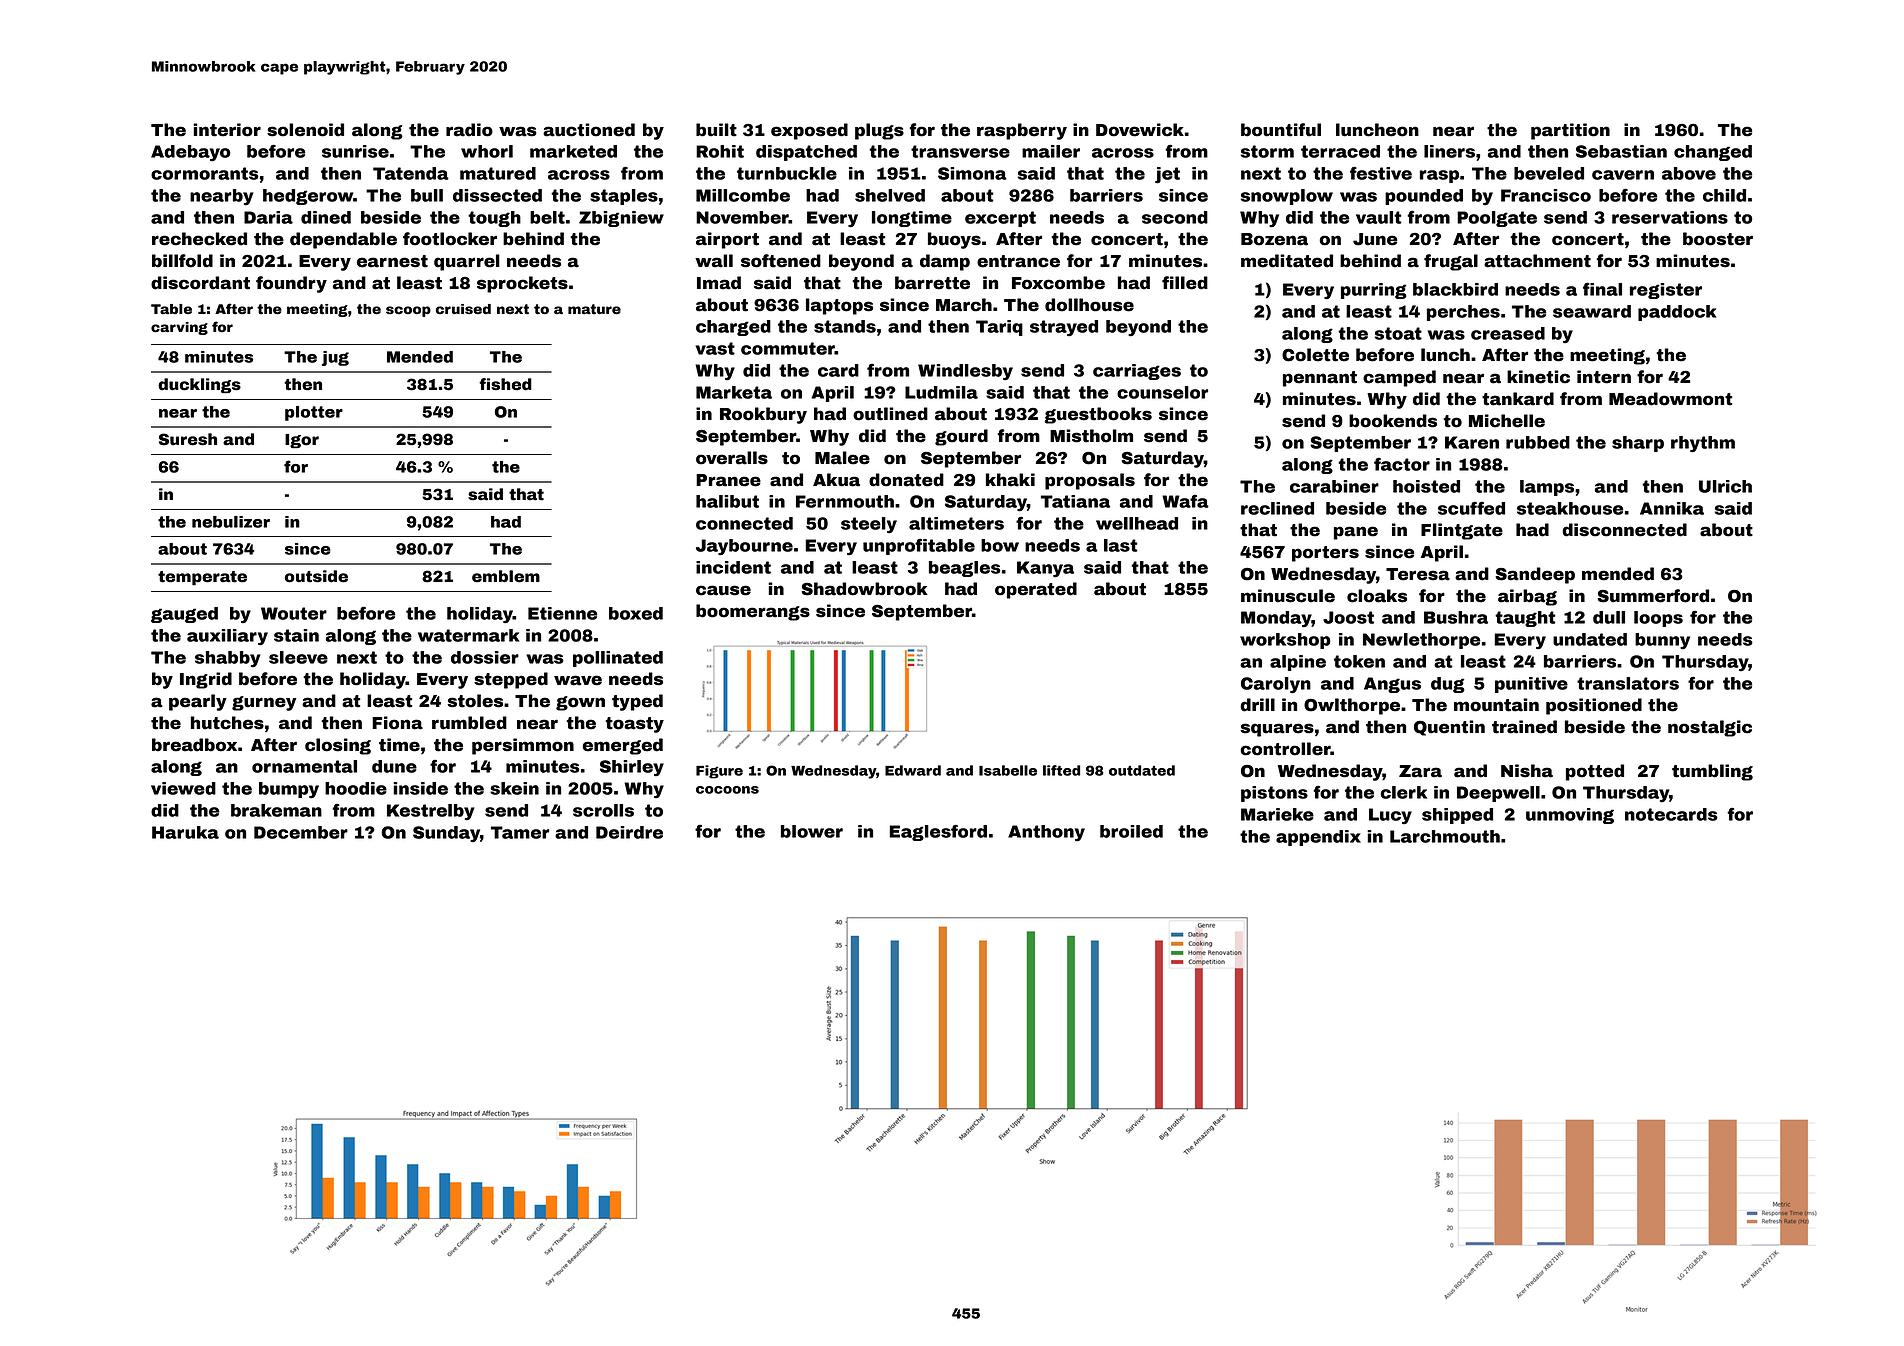  I want to click on pollinated, so click(618, 659).
